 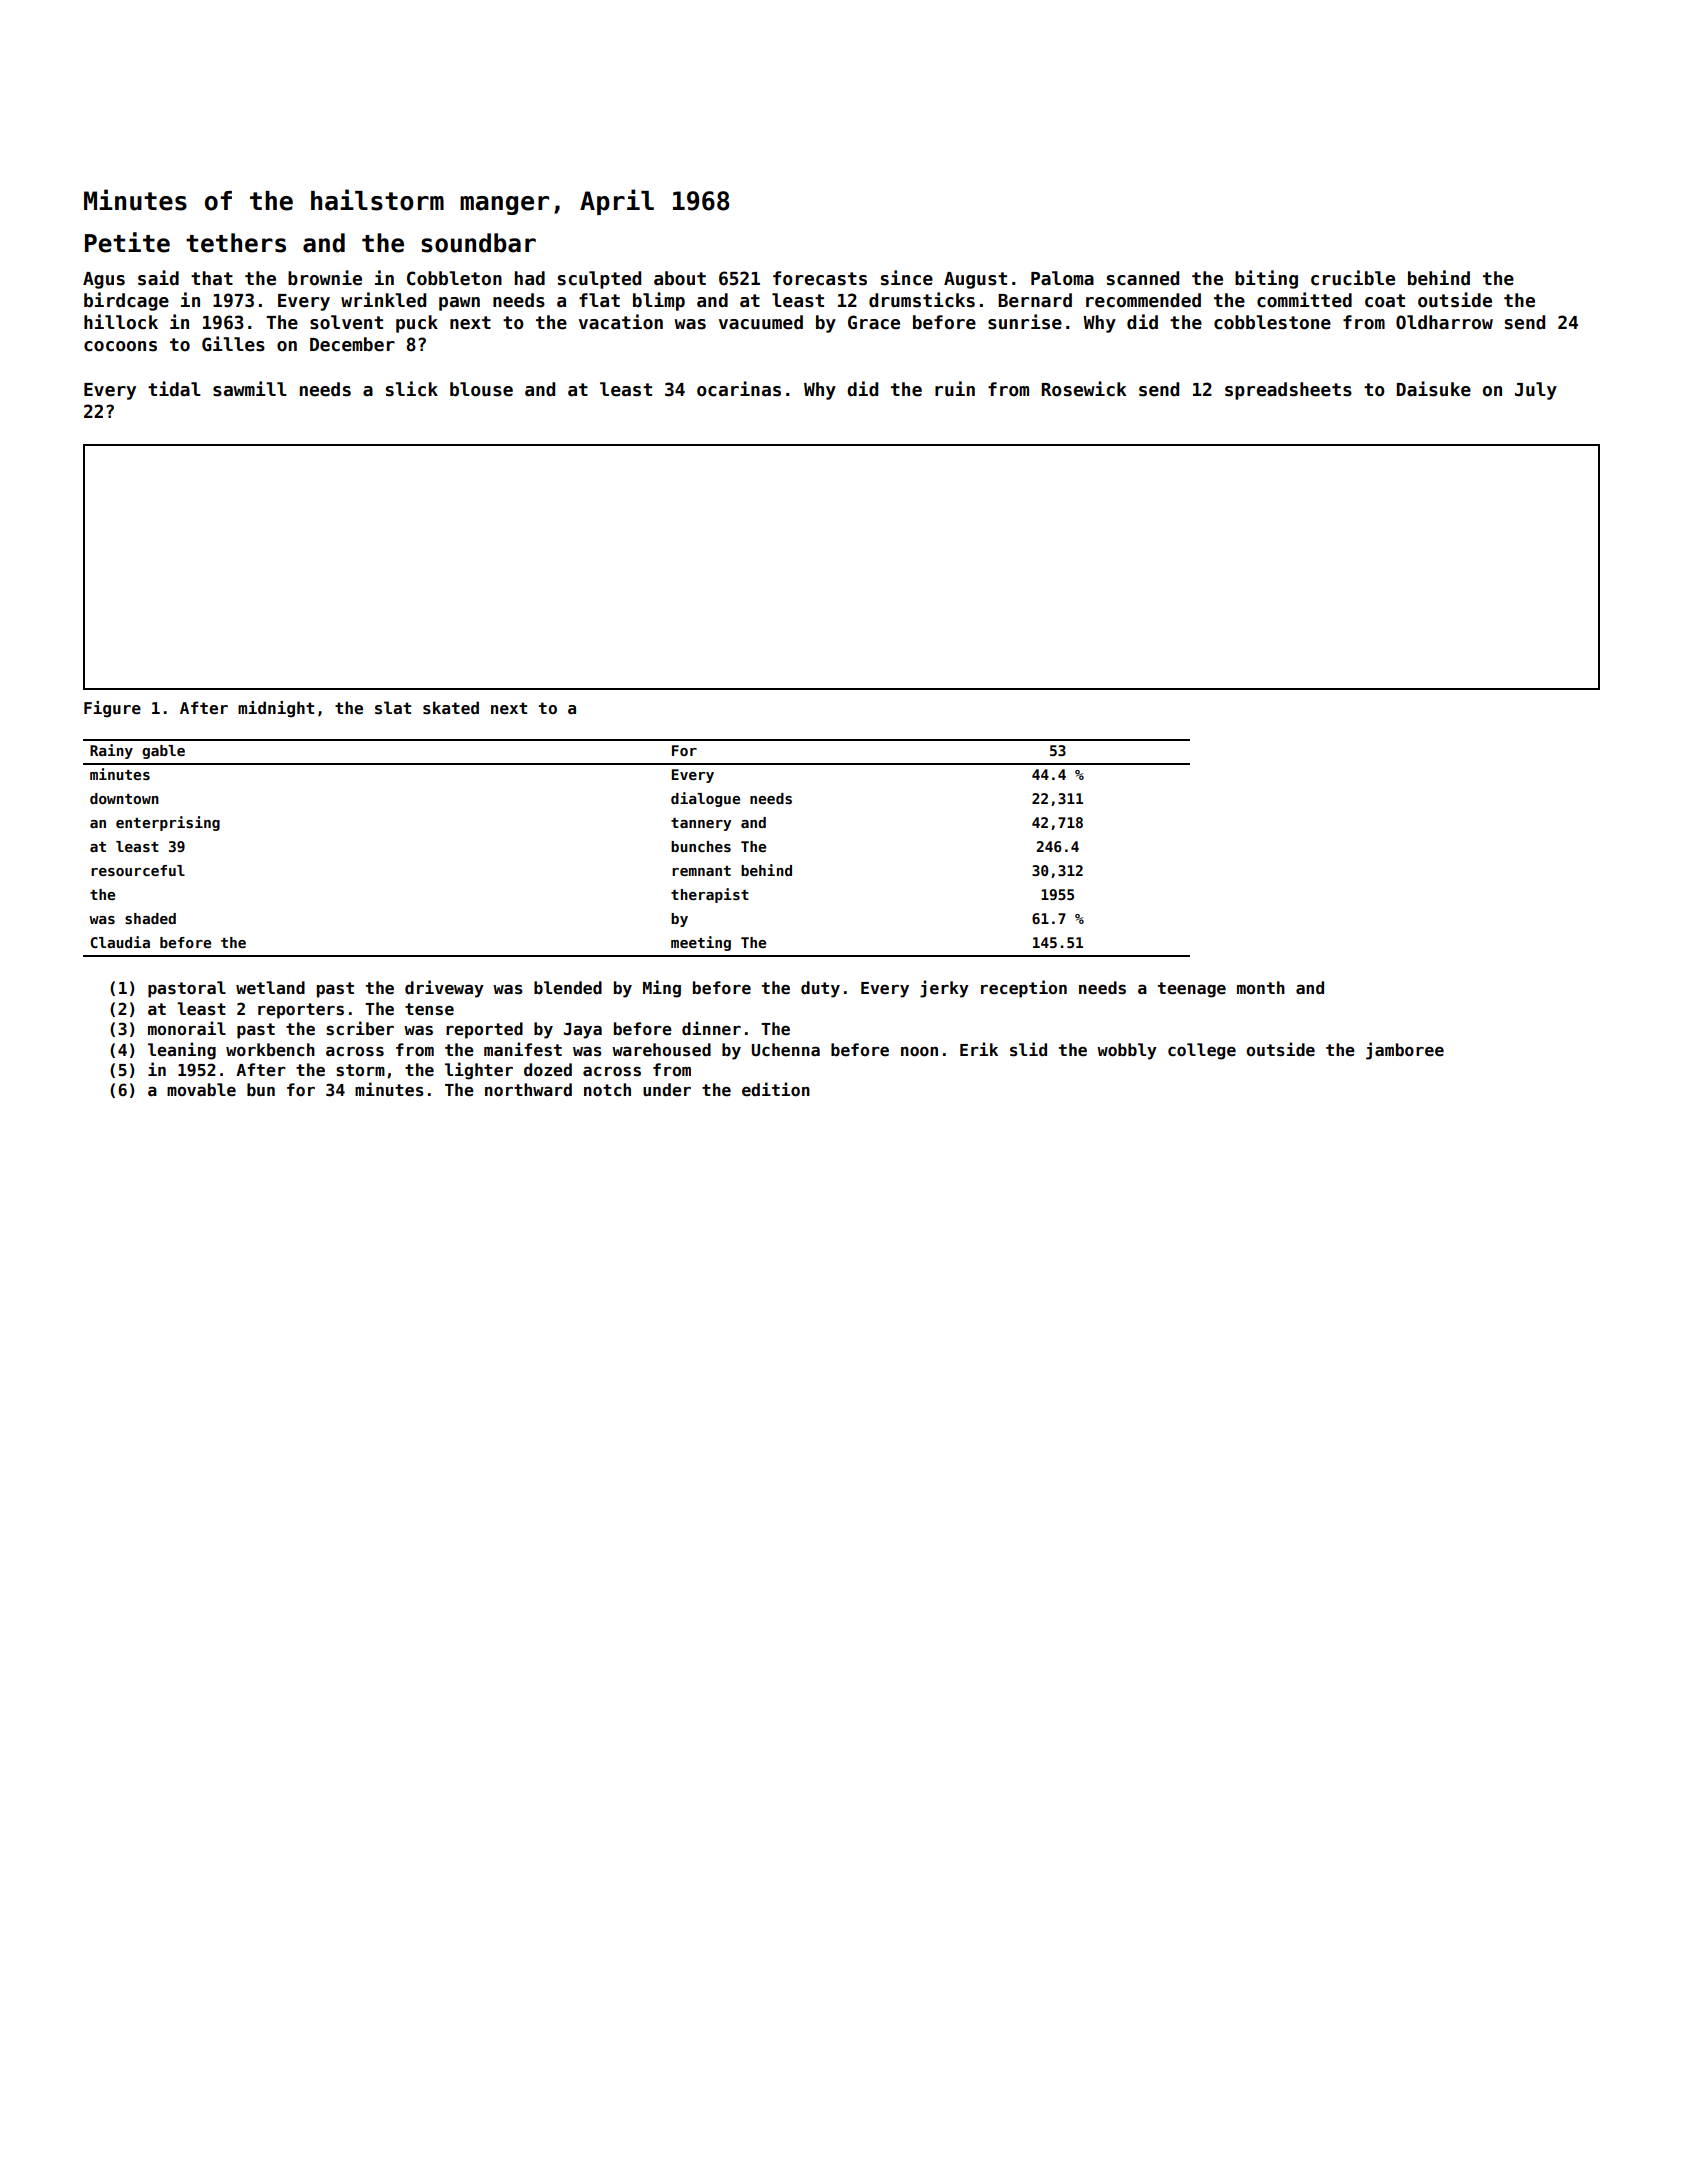 I want to click on dialogue, so click(x=705, y=799).
